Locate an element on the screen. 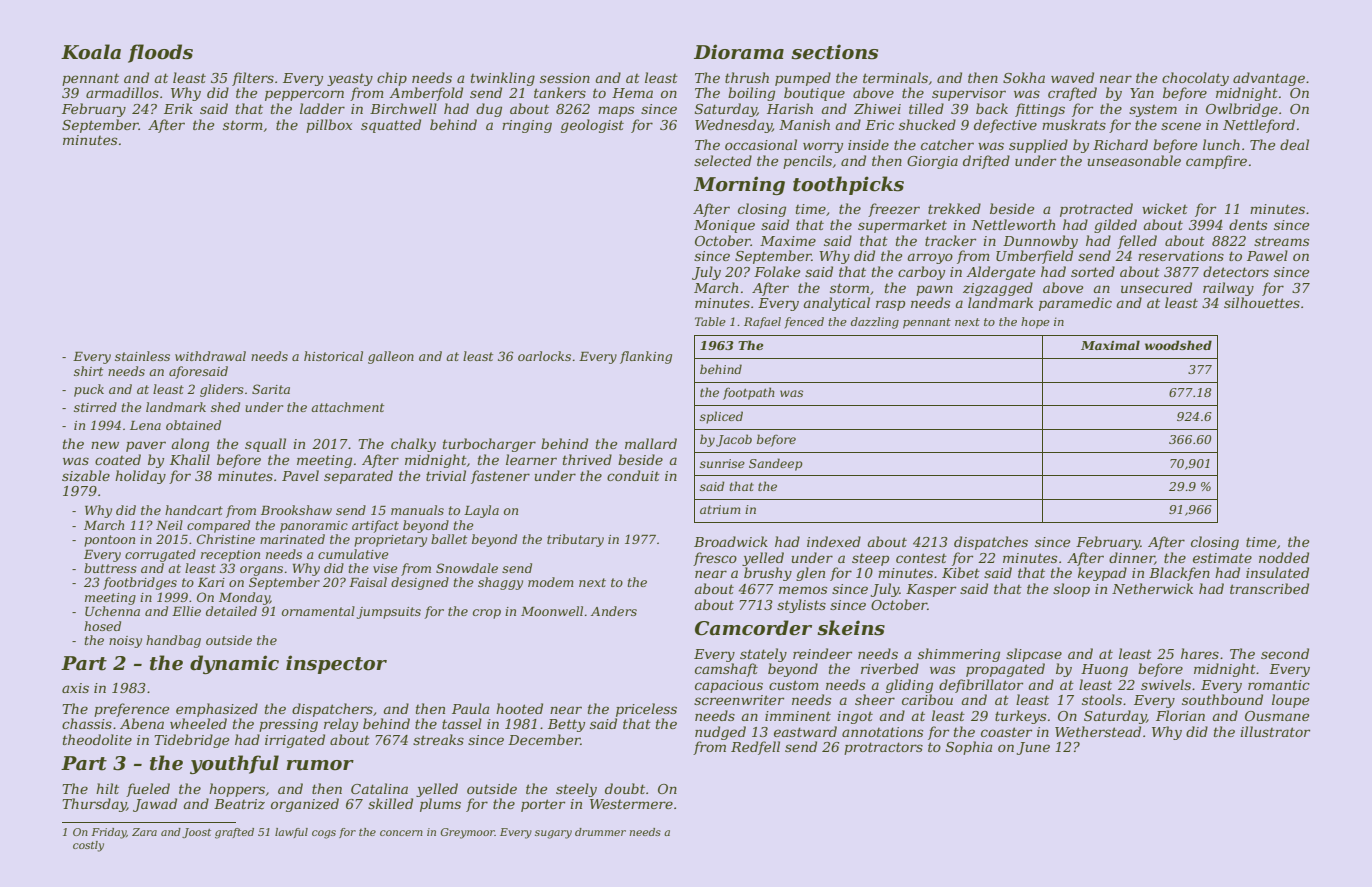  costly is located at coordinates (88, 846).
